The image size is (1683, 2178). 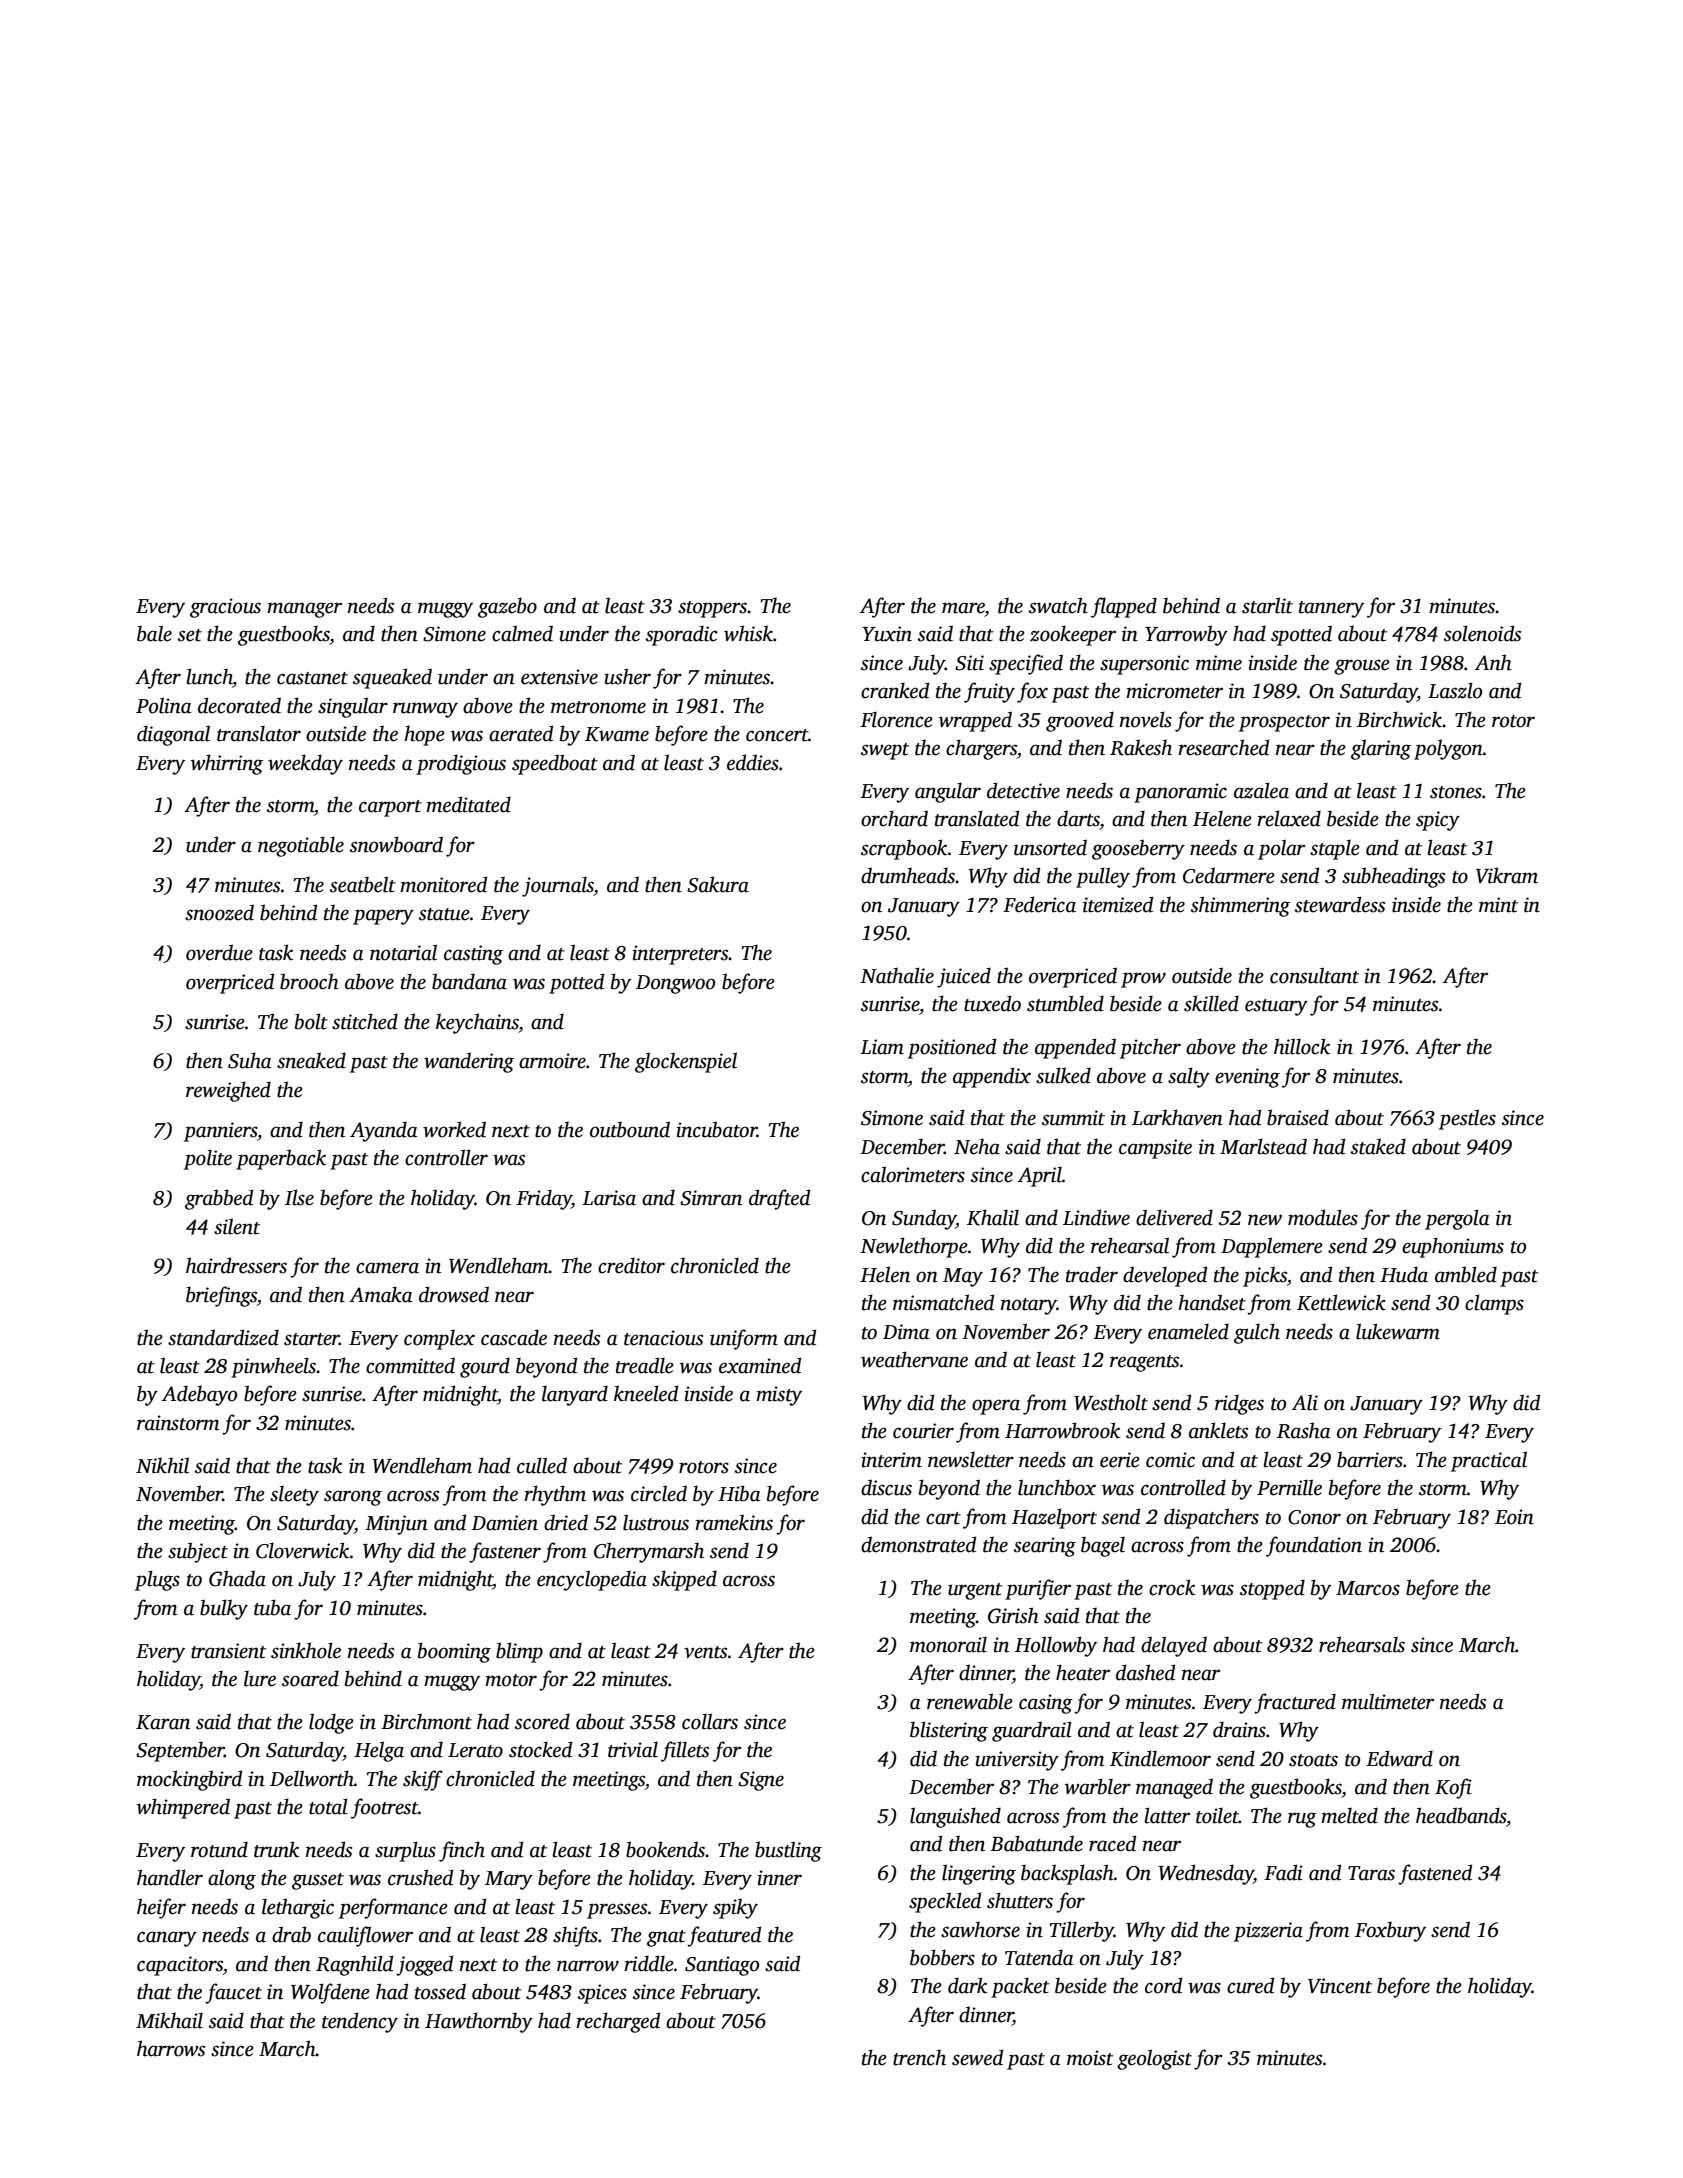 What do you see at coordinates (1482, 633) in the image?
I see `solenoids` at bounding box center [1482, 633].
